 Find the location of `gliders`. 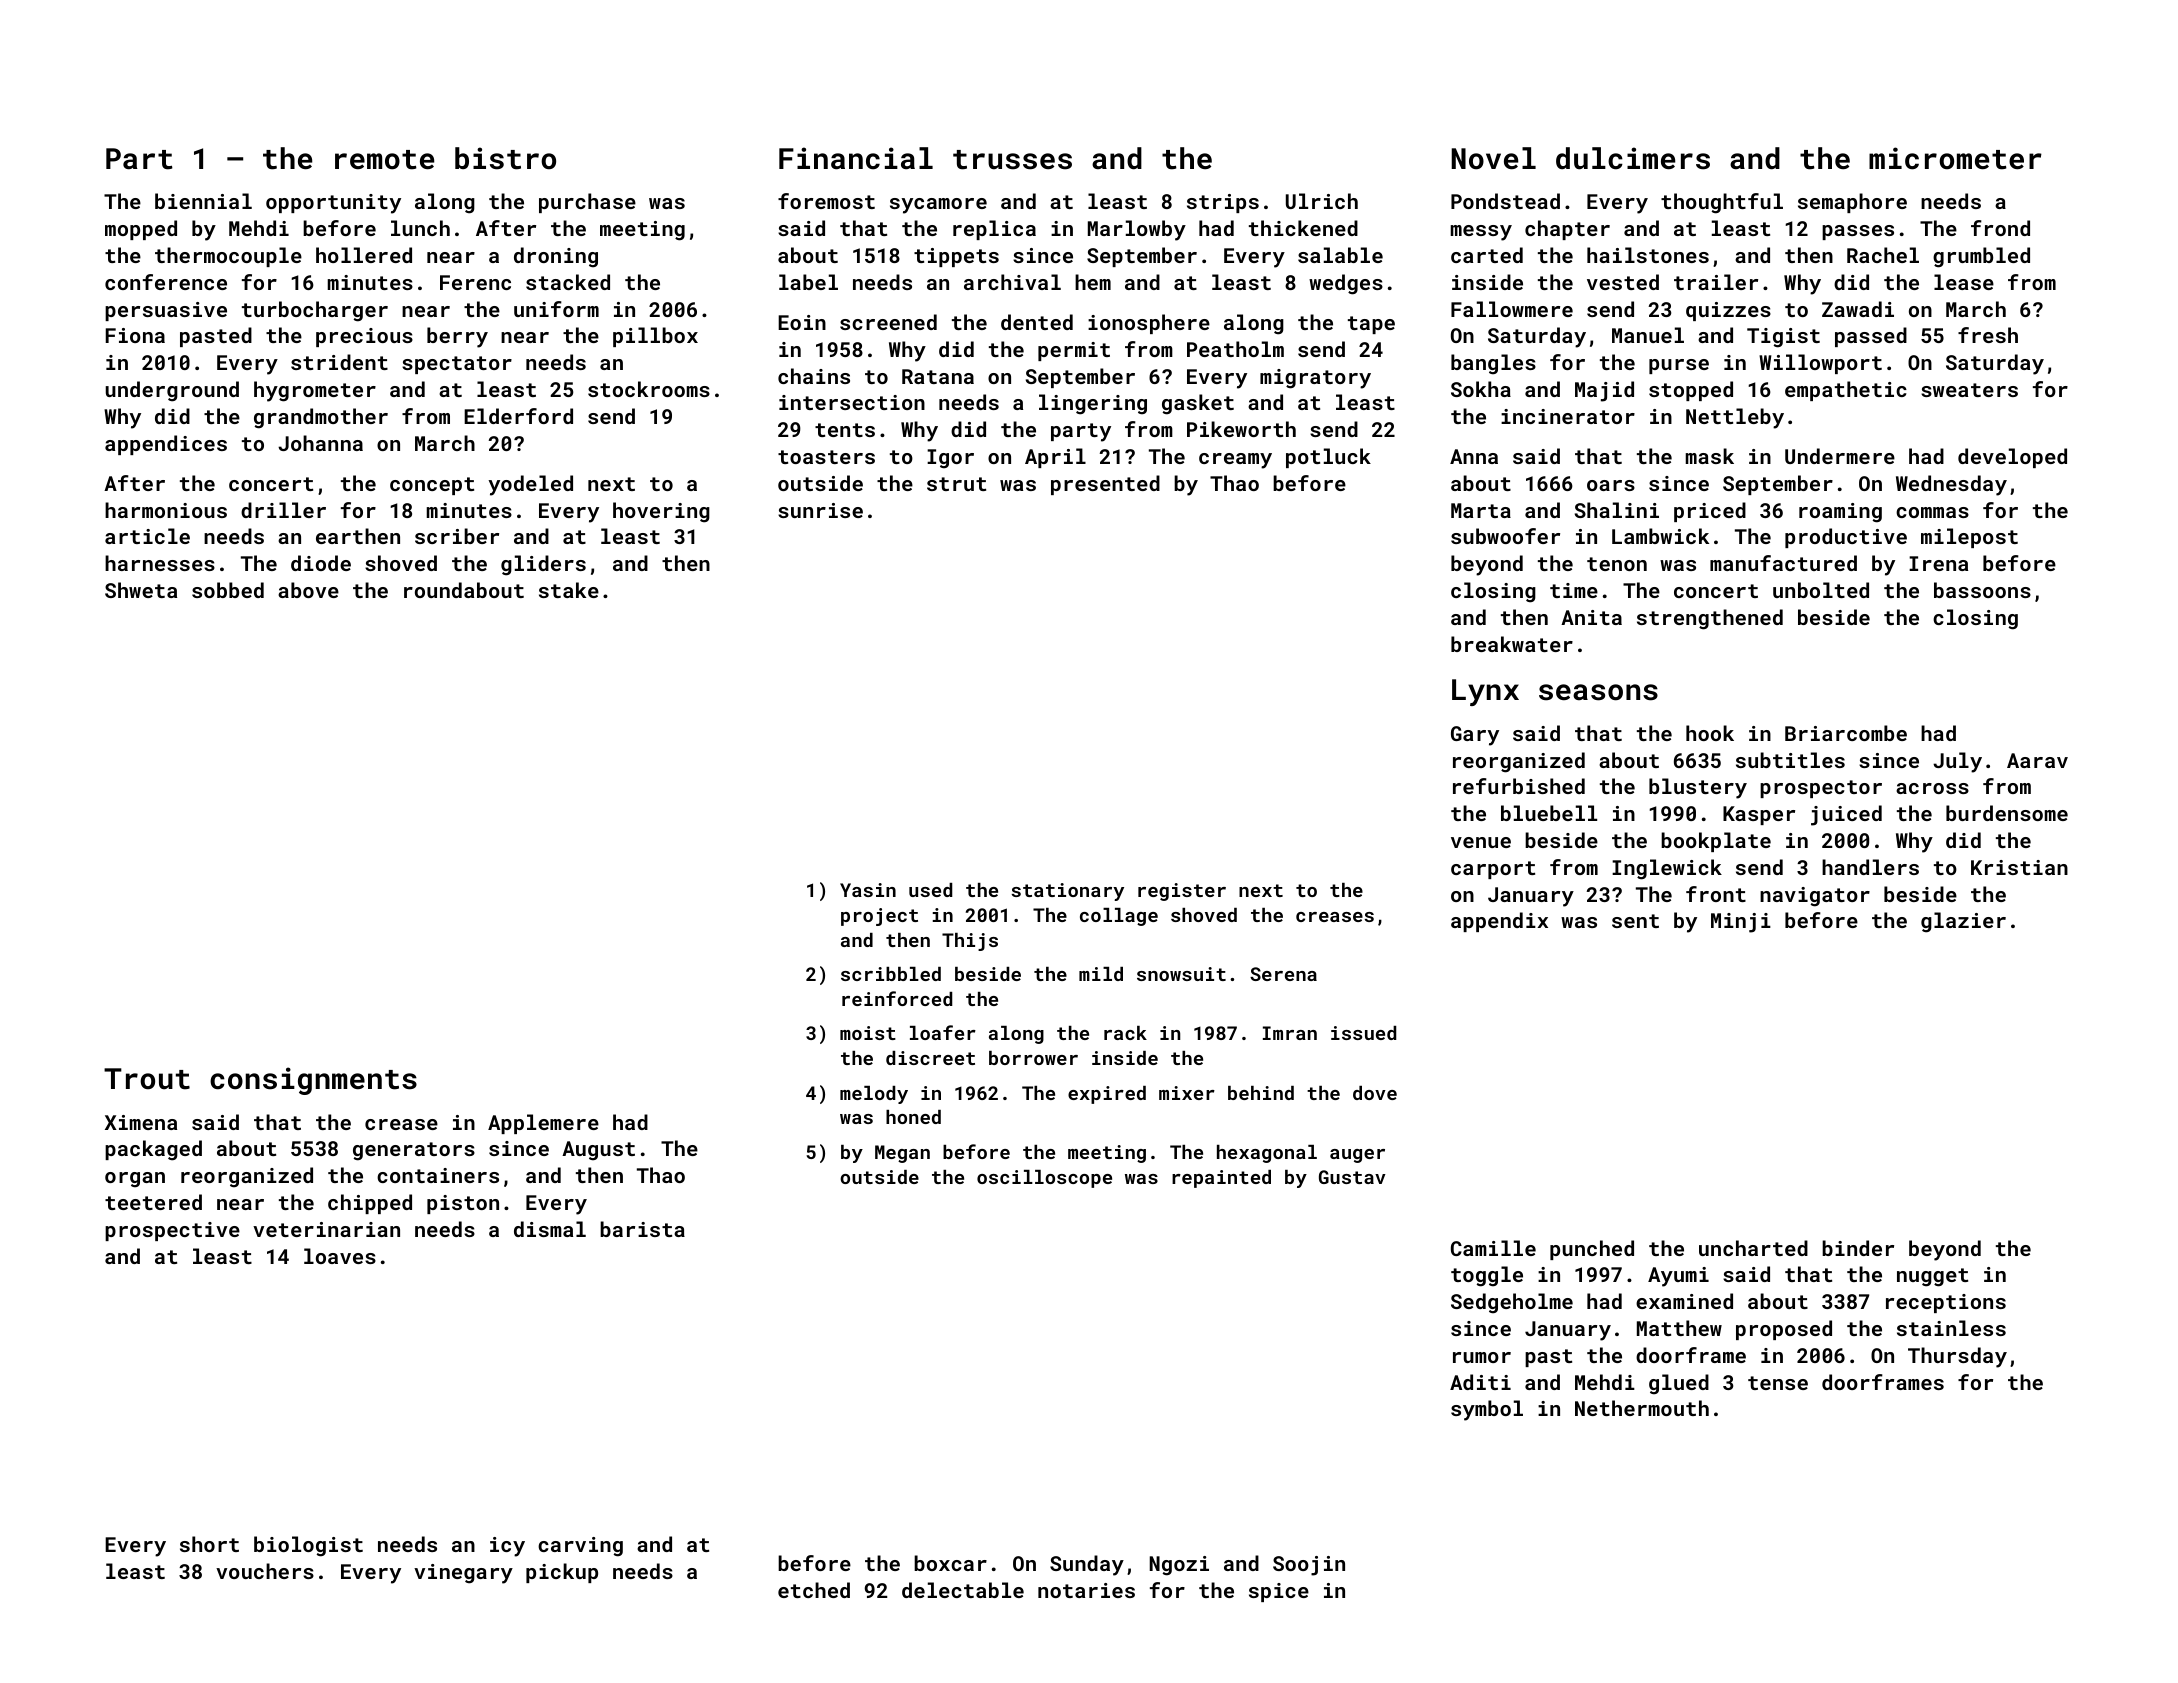

gliders is located at coordinates (543, 565).
